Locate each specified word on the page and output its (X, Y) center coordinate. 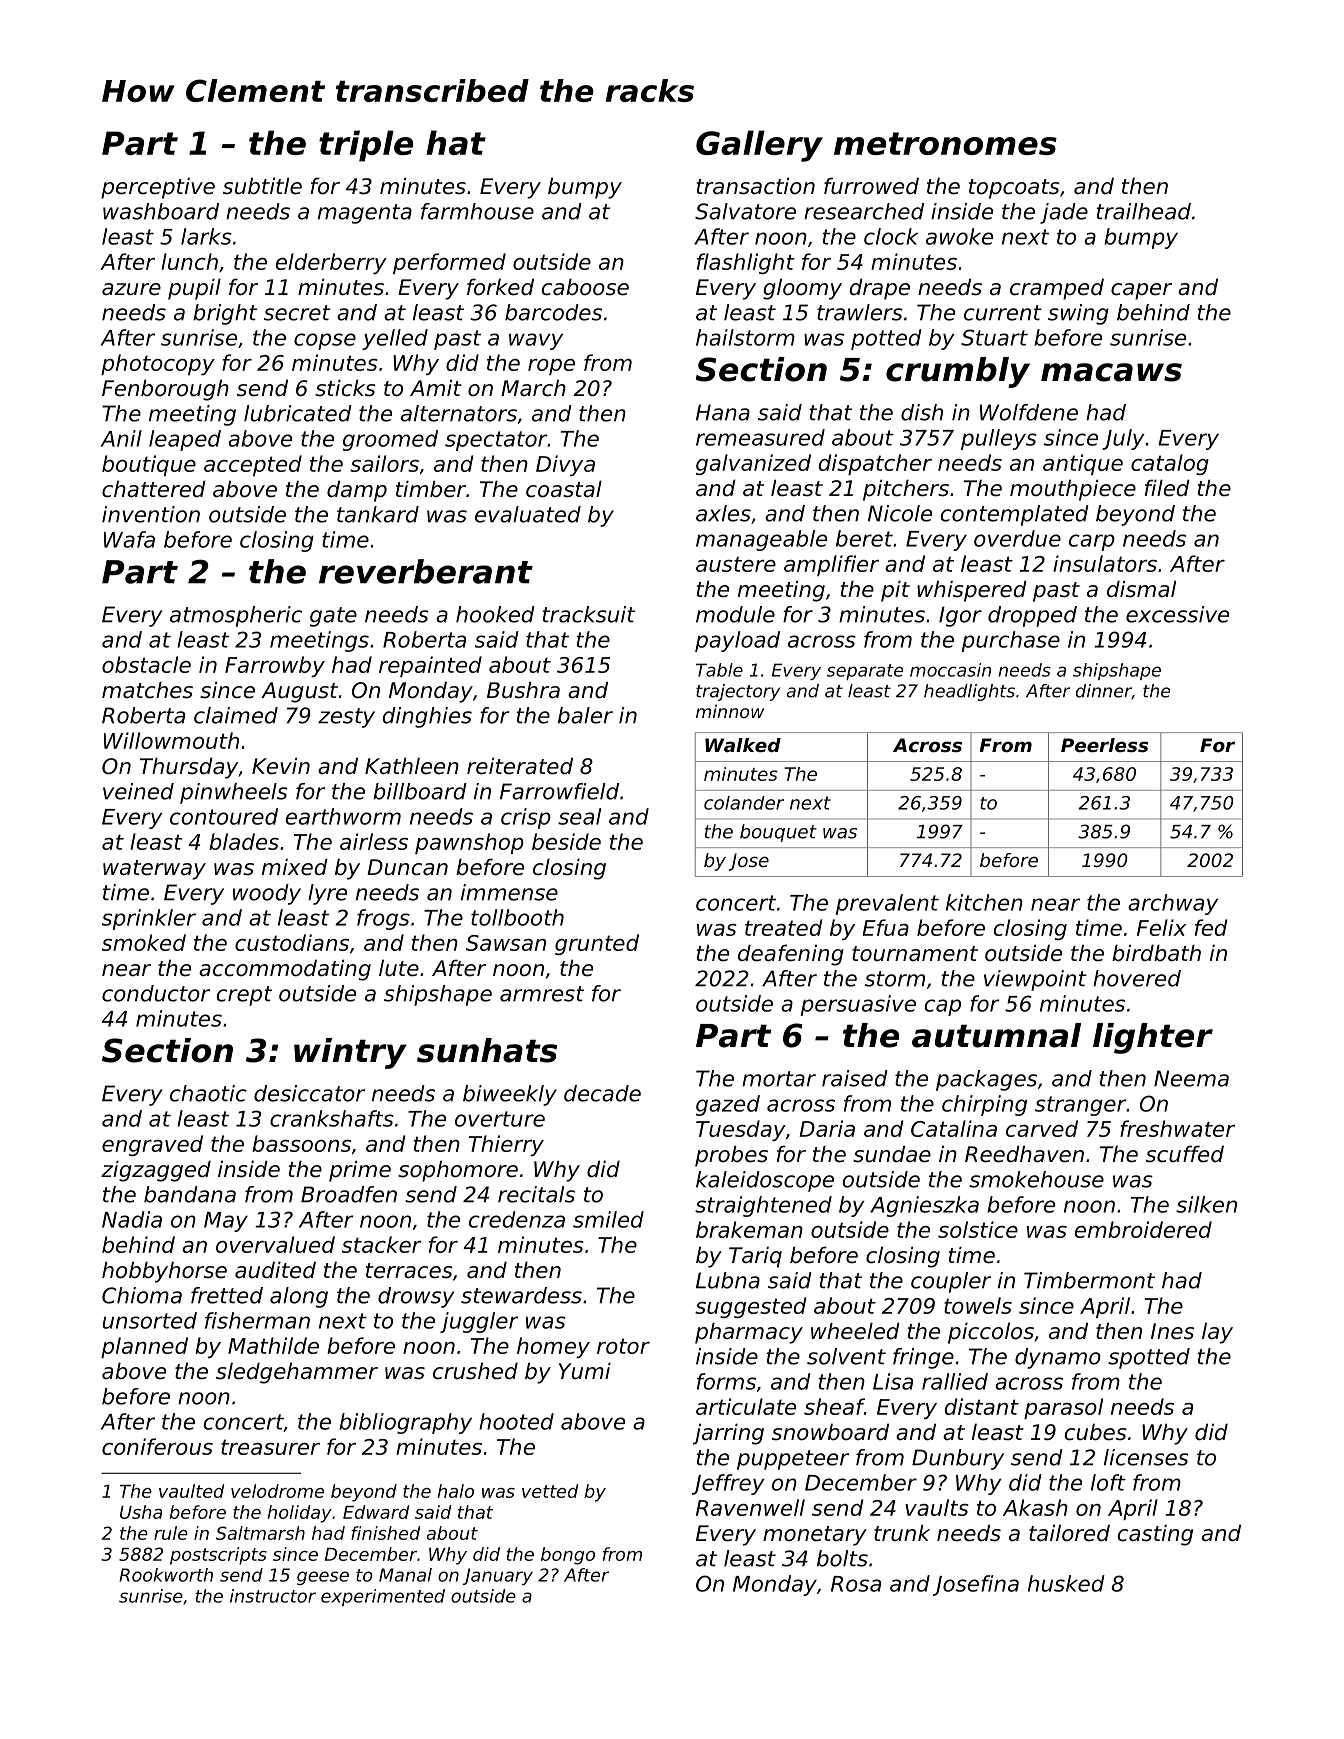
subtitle (262, 186)
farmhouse (477, 211)
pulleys (999, 439)
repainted (430, 666)
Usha (141, 1512)
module (735, 614)
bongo (568, 1556)
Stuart (994, 337)
